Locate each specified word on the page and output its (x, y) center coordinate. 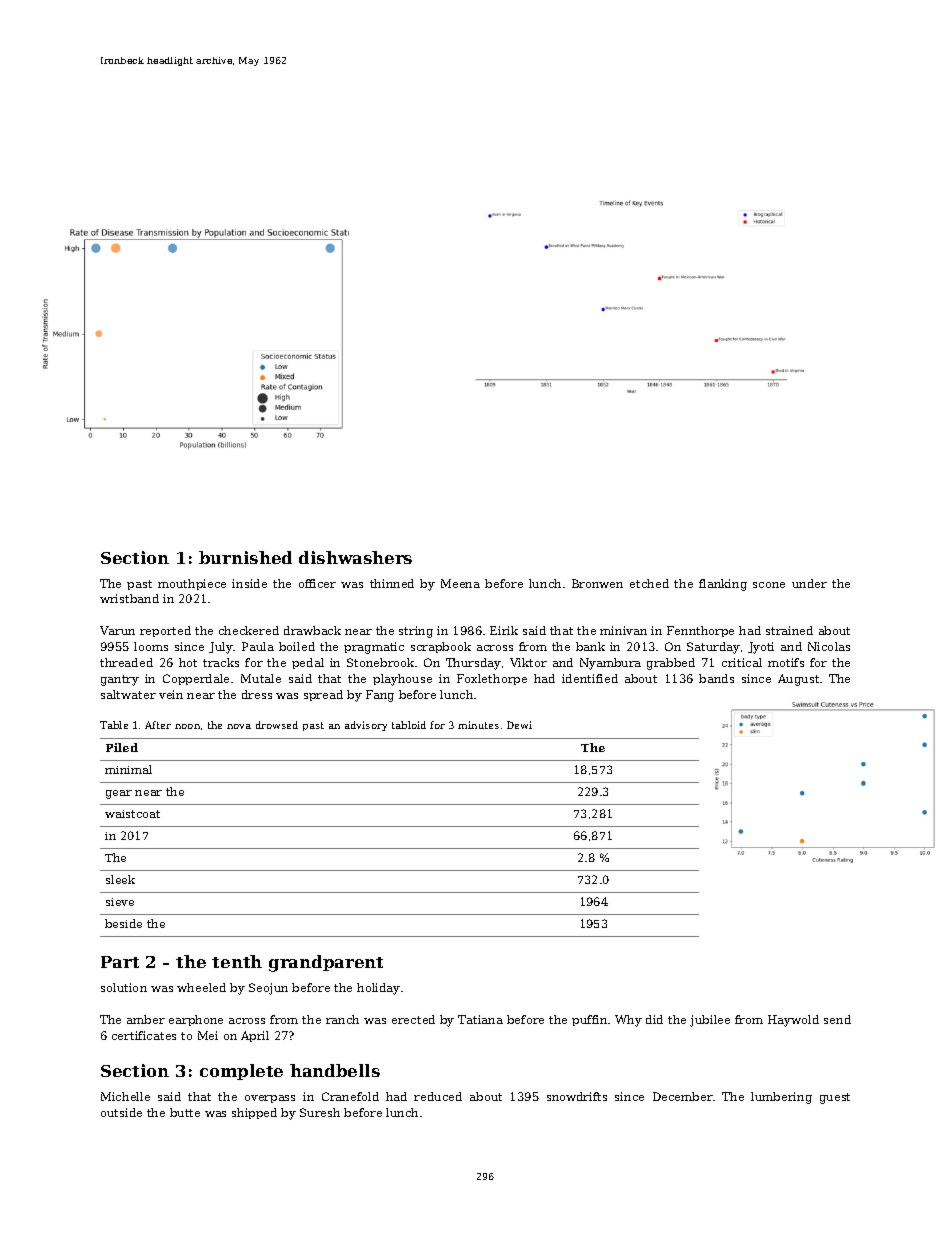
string (416, 632)
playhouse (402, 680)
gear (119, 794)
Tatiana (480, 1019)
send (837, 1019)
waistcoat (132, 814)
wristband (129, 598)
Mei (208, 1035)
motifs (786, 662)
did (654, 1019)
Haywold (793, 1021)
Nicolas (829, 646)
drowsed (277, 725)
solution (124, 987)
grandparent (326, 963)
